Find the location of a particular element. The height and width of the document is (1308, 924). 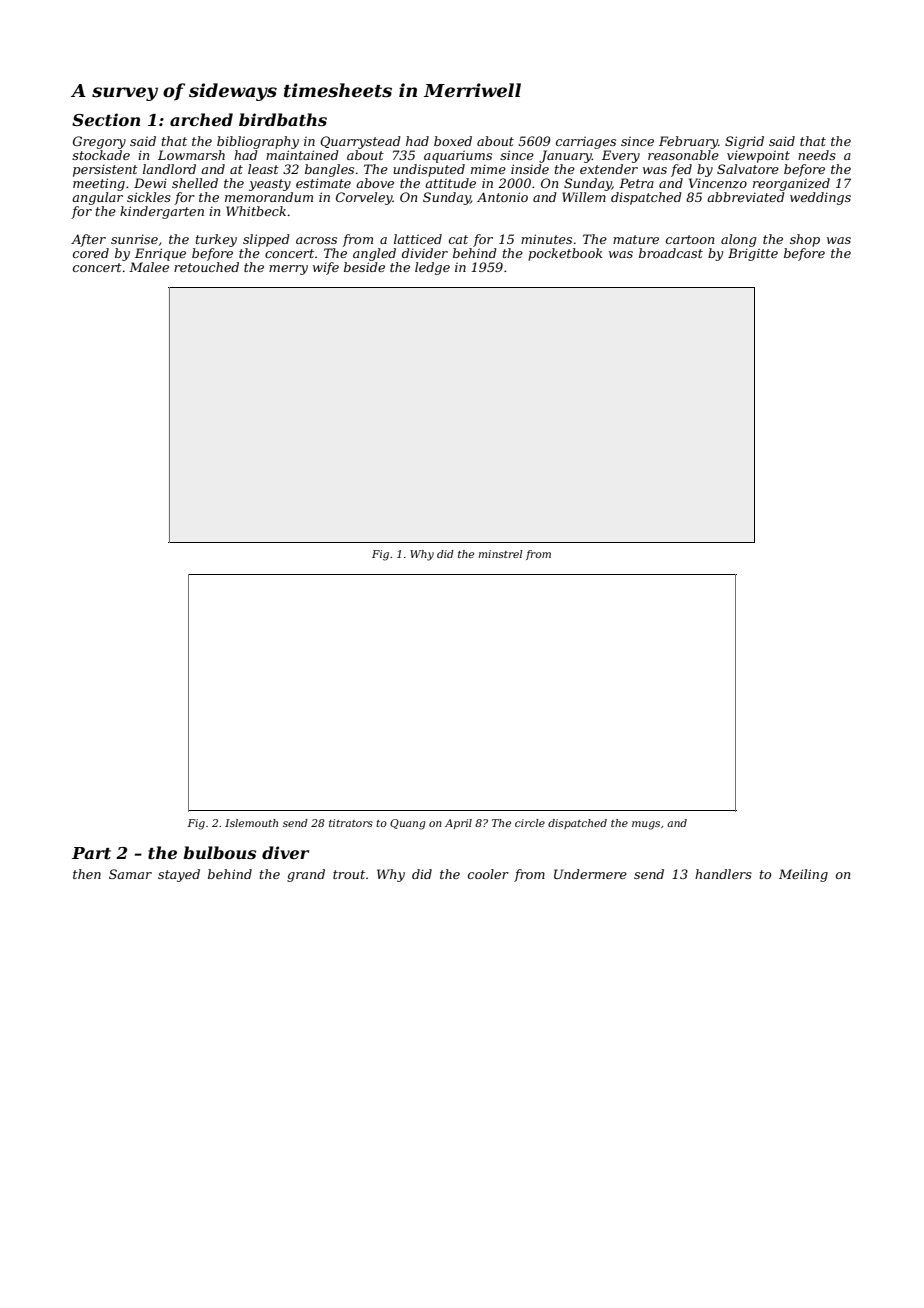

mugs is located at coordinates (646, 825).
